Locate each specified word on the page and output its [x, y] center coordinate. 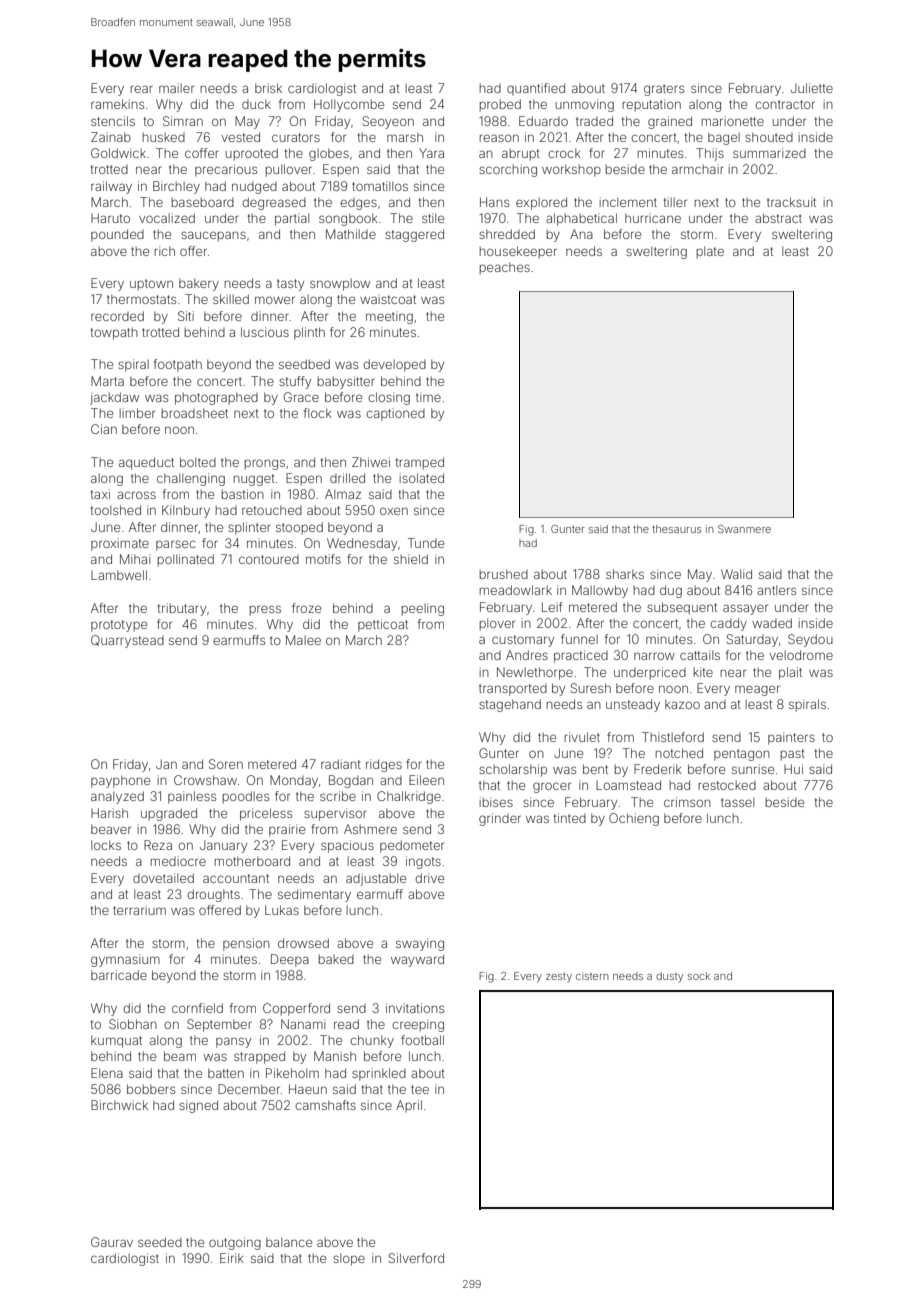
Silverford [416, 1258]
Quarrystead [127, 641]
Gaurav [112, 1242]
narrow [654, 656]
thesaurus [677, 529]
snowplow [340, 284]
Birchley [176, 187]
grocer [552, 787]
